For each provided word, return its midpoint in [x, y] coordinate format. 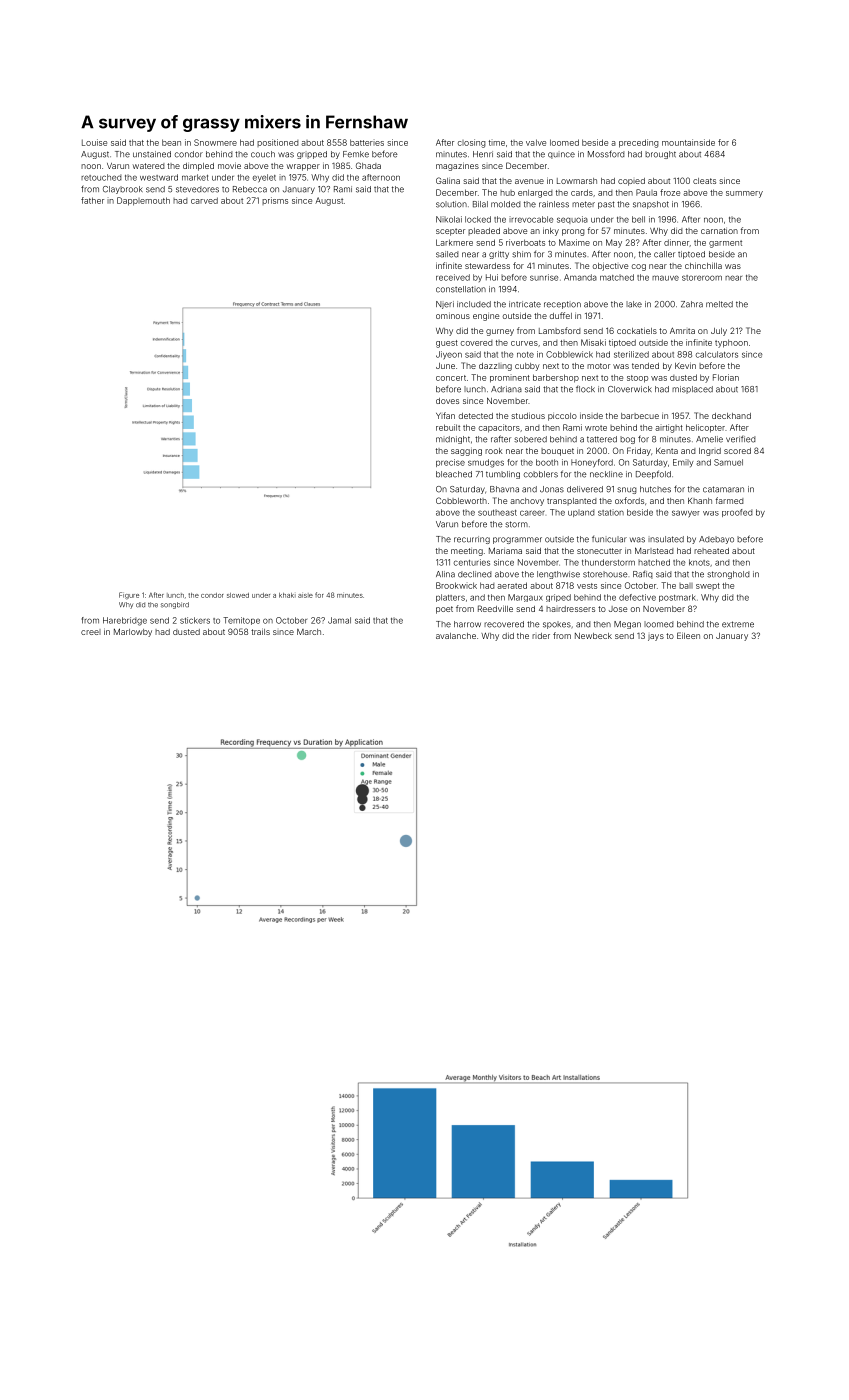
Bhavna [504, 489]
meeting [467, 552]
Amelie [709, 439]
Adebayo [716, 540]
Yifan [445, 415]
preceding [639, 143]
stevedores [197, 189]
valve [536, 142]
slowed [238, 595]
